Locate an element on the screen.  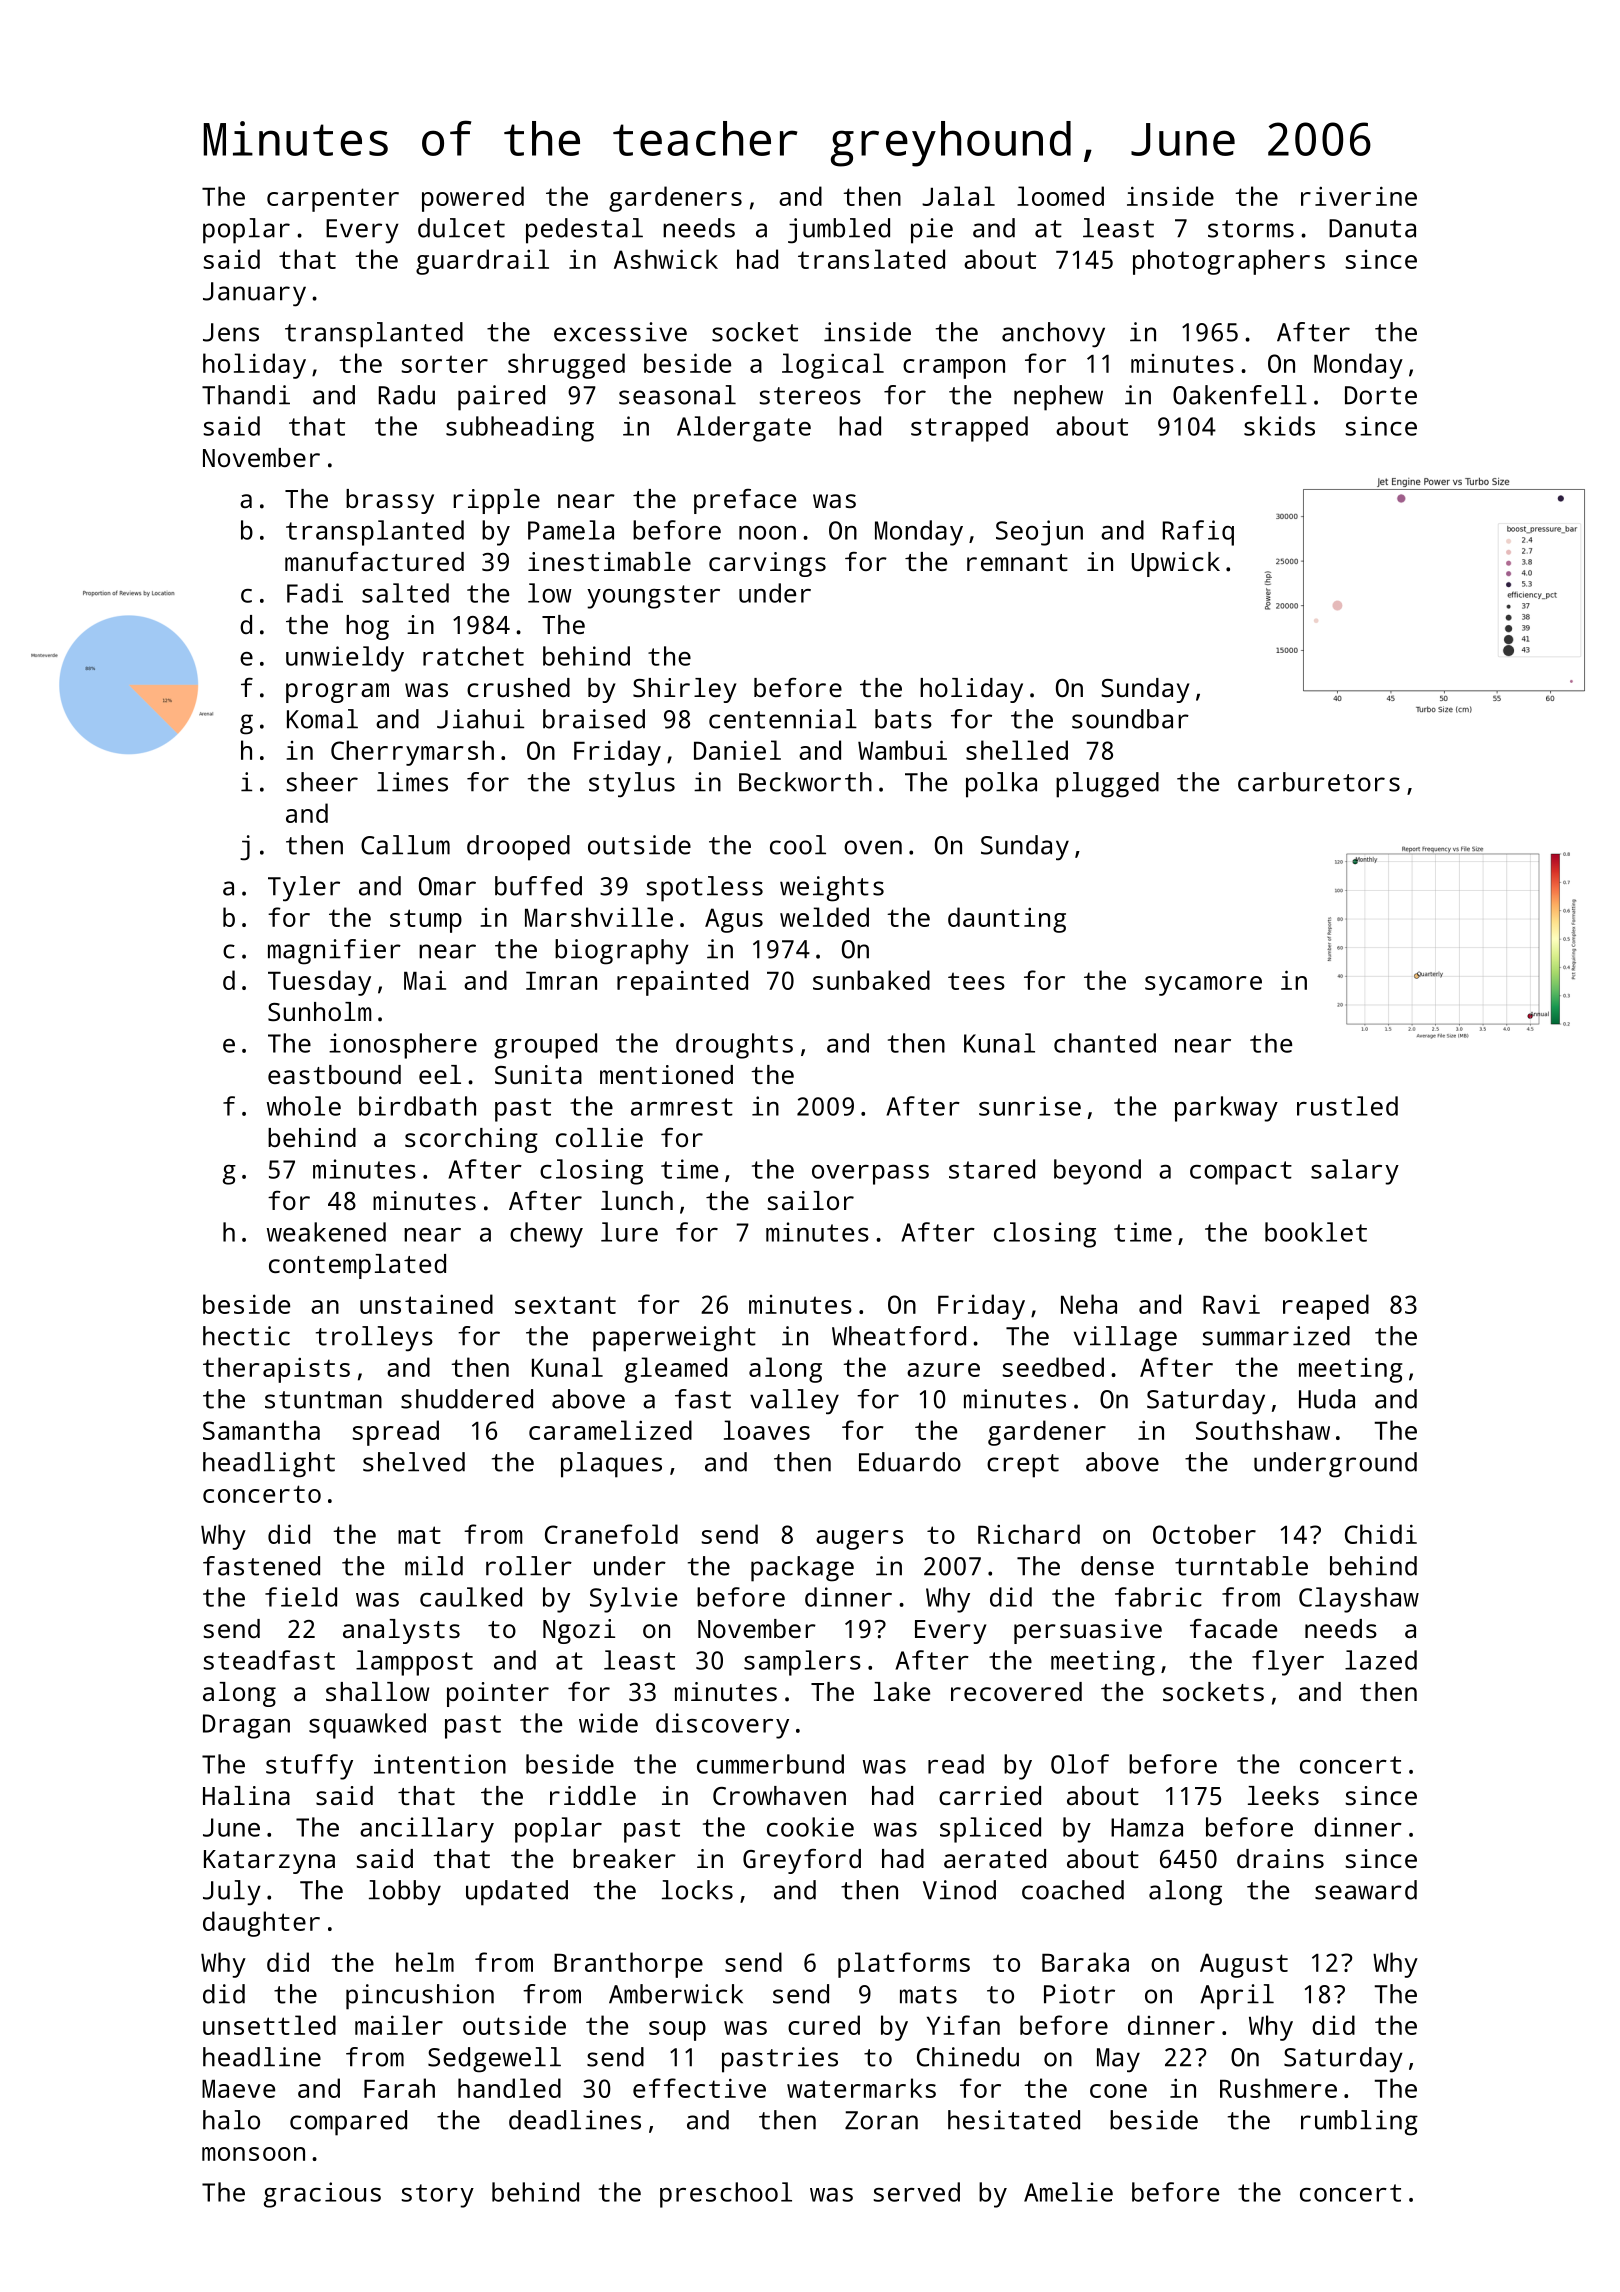
unstained is located at coordinates (426, 1304).
